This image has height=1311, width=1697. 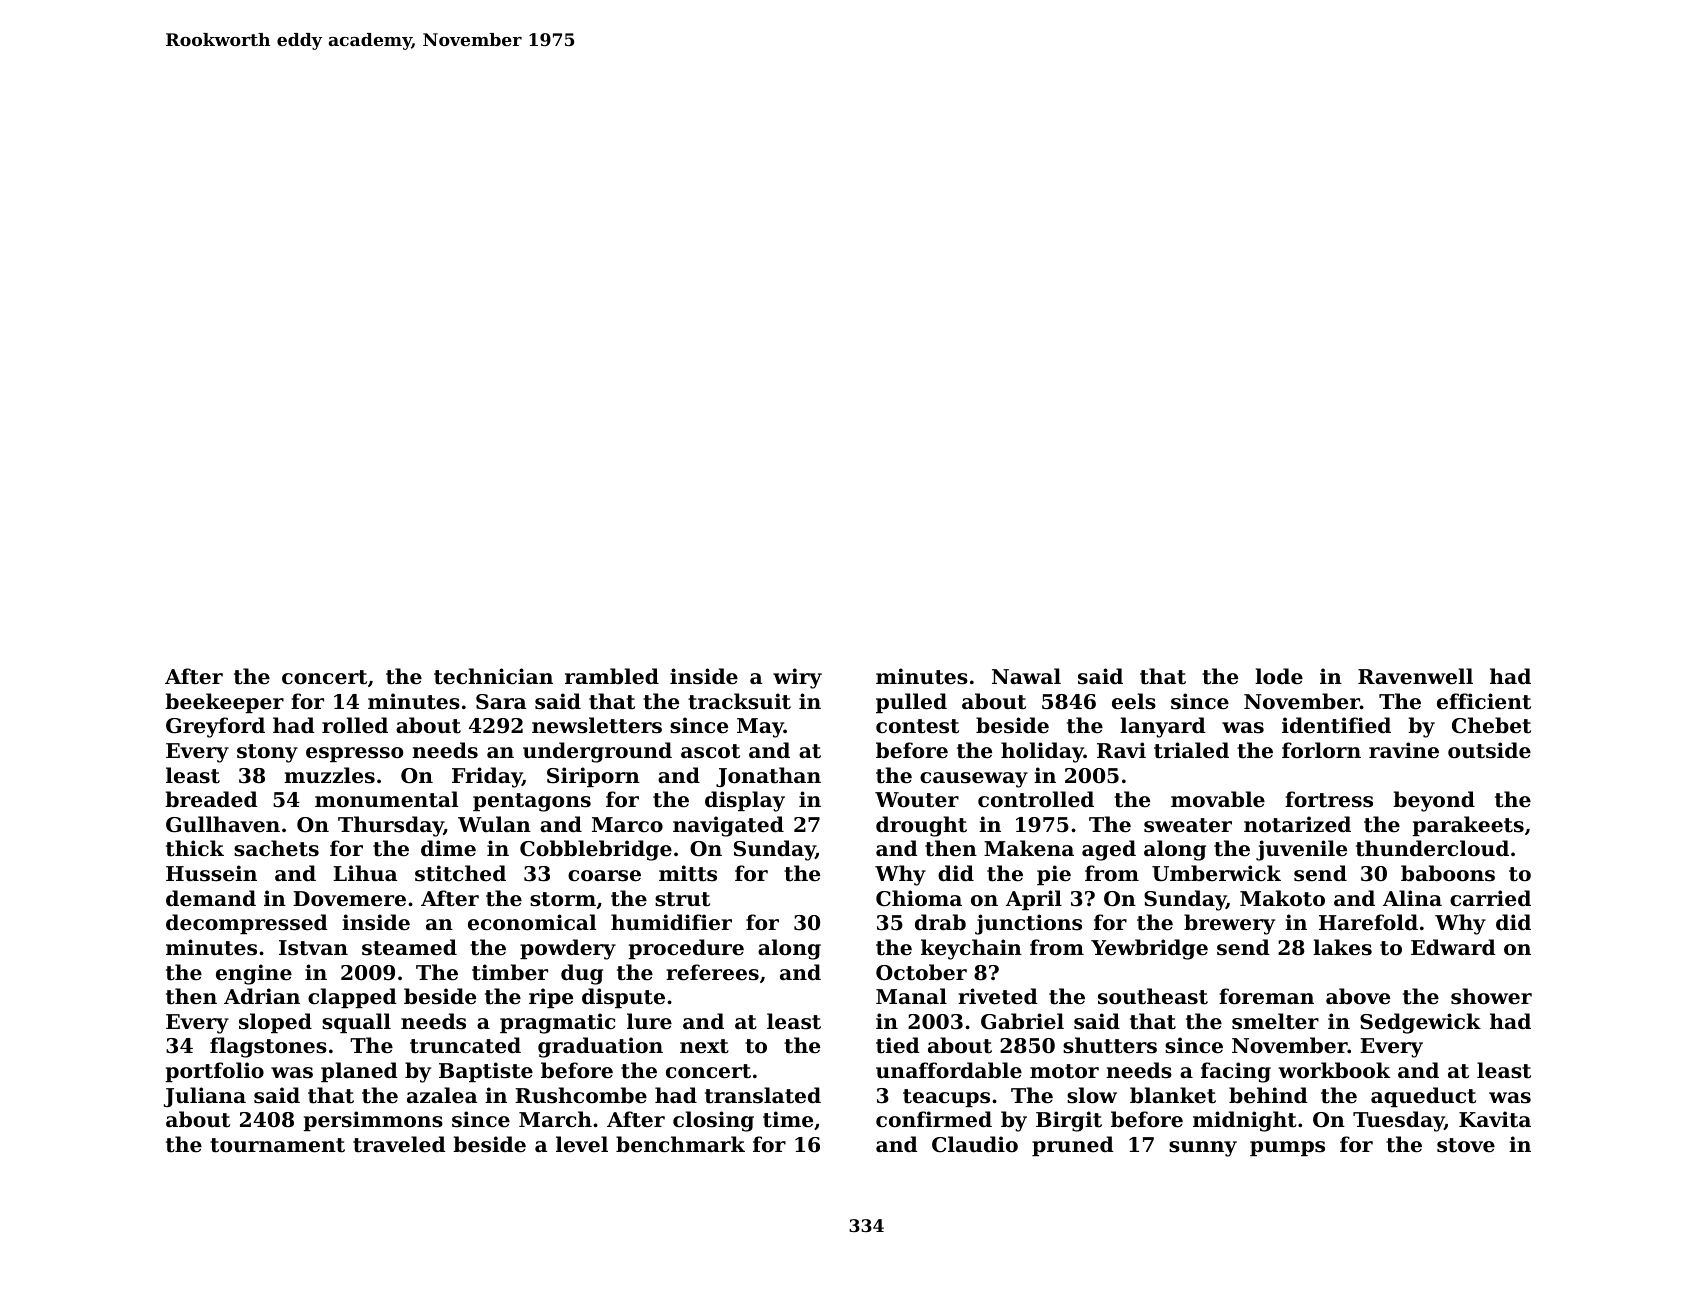 I want to click on Ravenwell, so click(x=1415, y=676).
